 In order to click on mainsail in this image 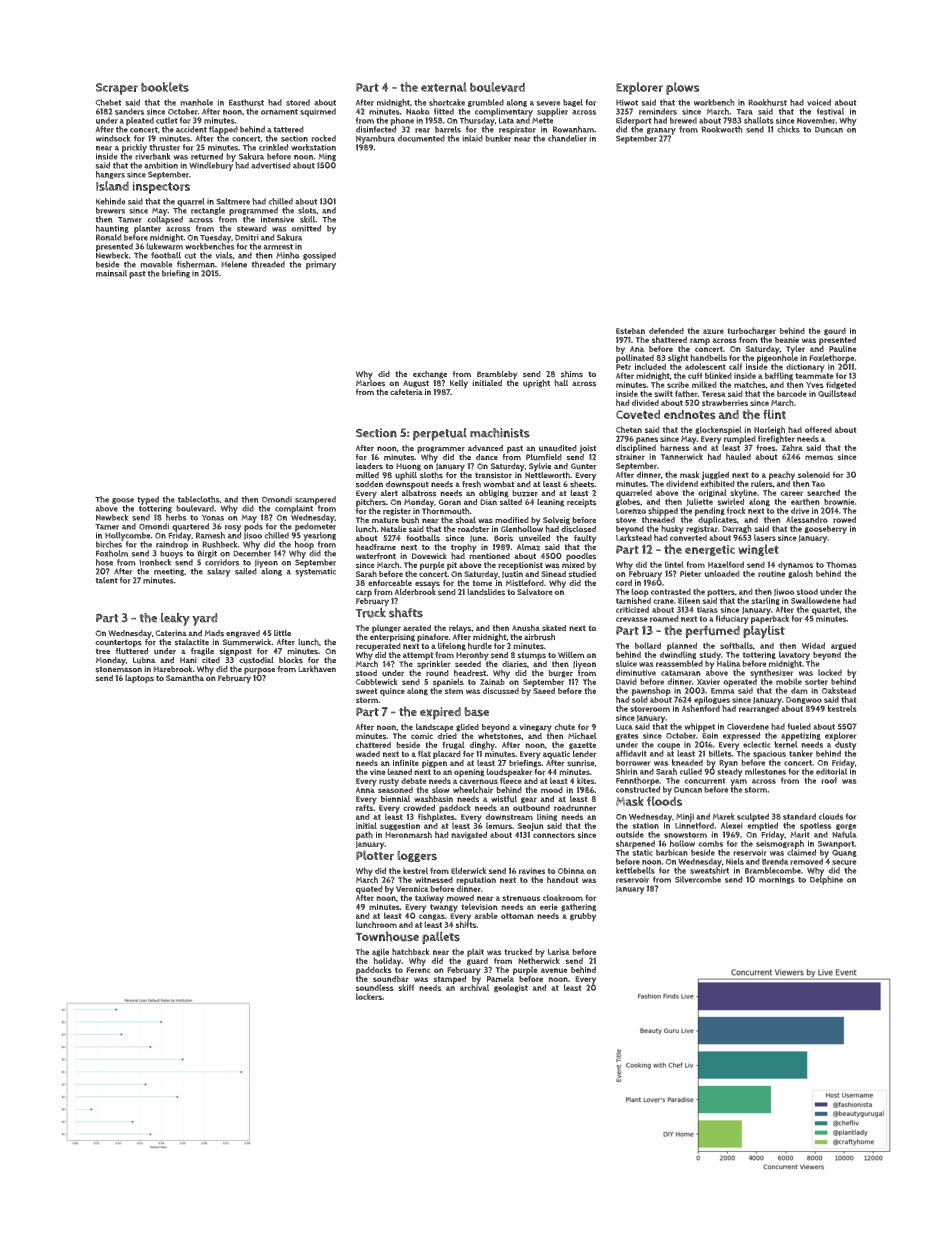, I will do `click(111, 273)`.
